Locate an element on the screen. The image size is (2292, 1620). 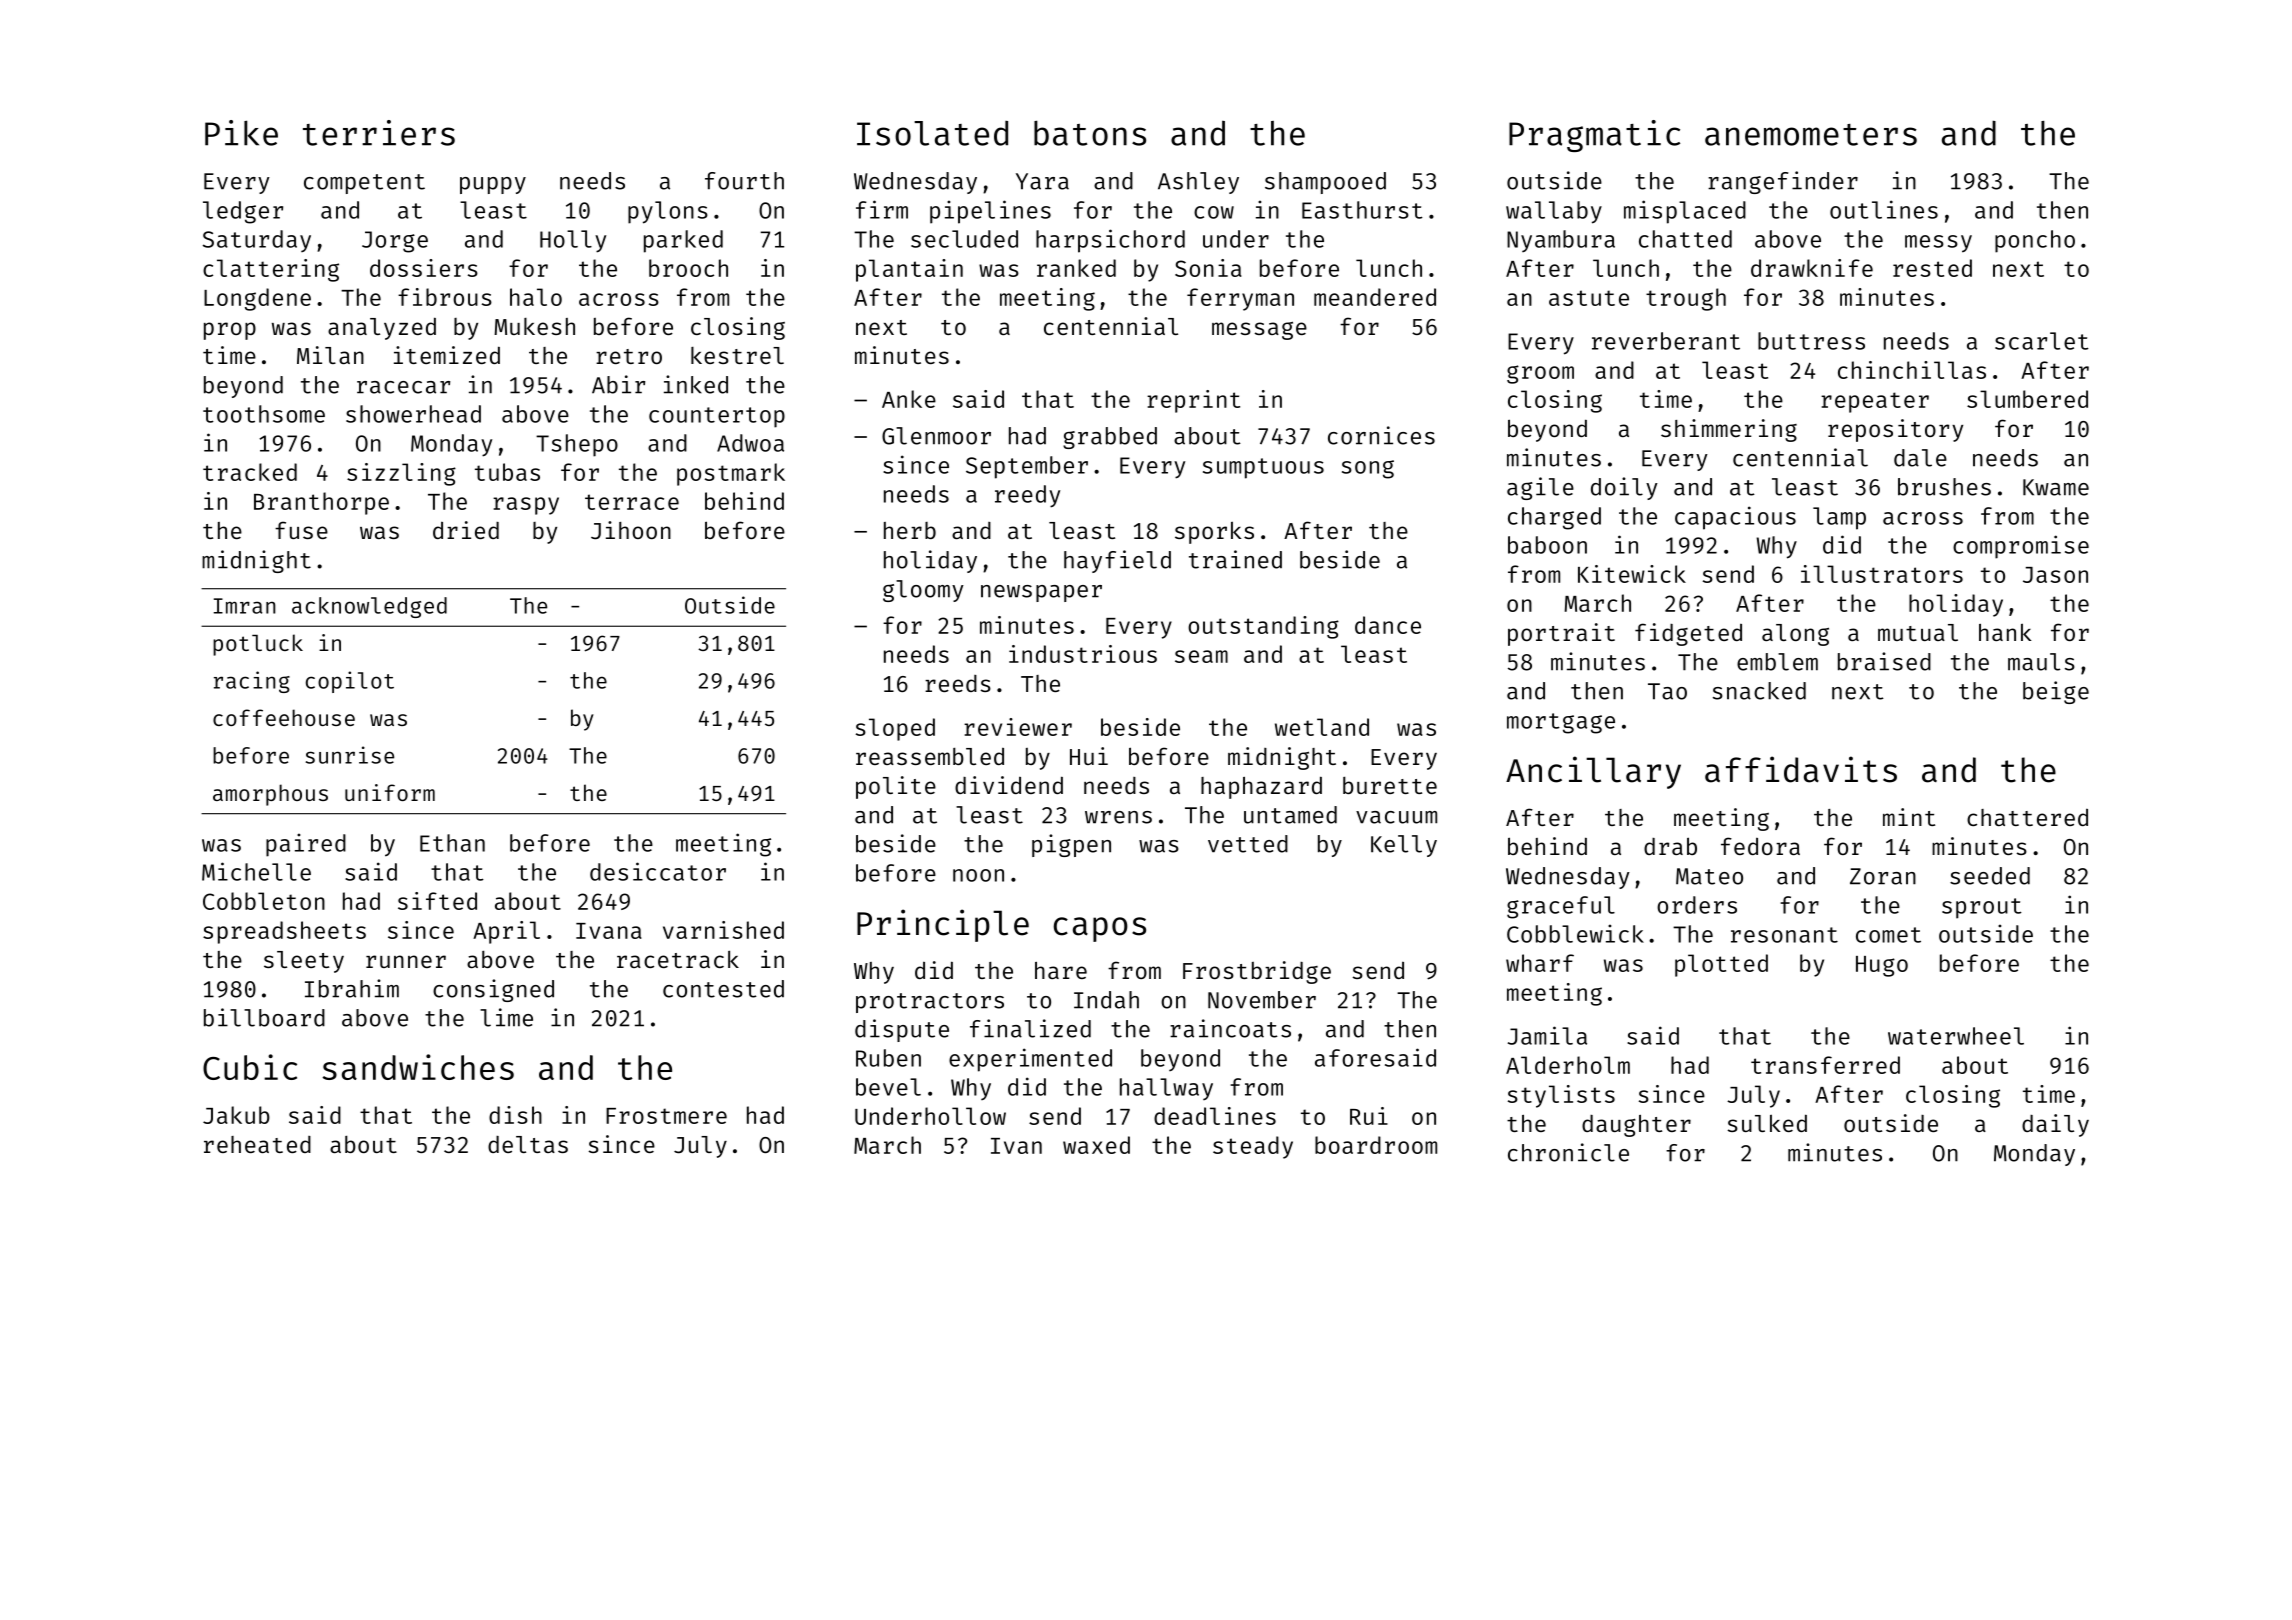
potluck is located at coordinates (258, 645).
